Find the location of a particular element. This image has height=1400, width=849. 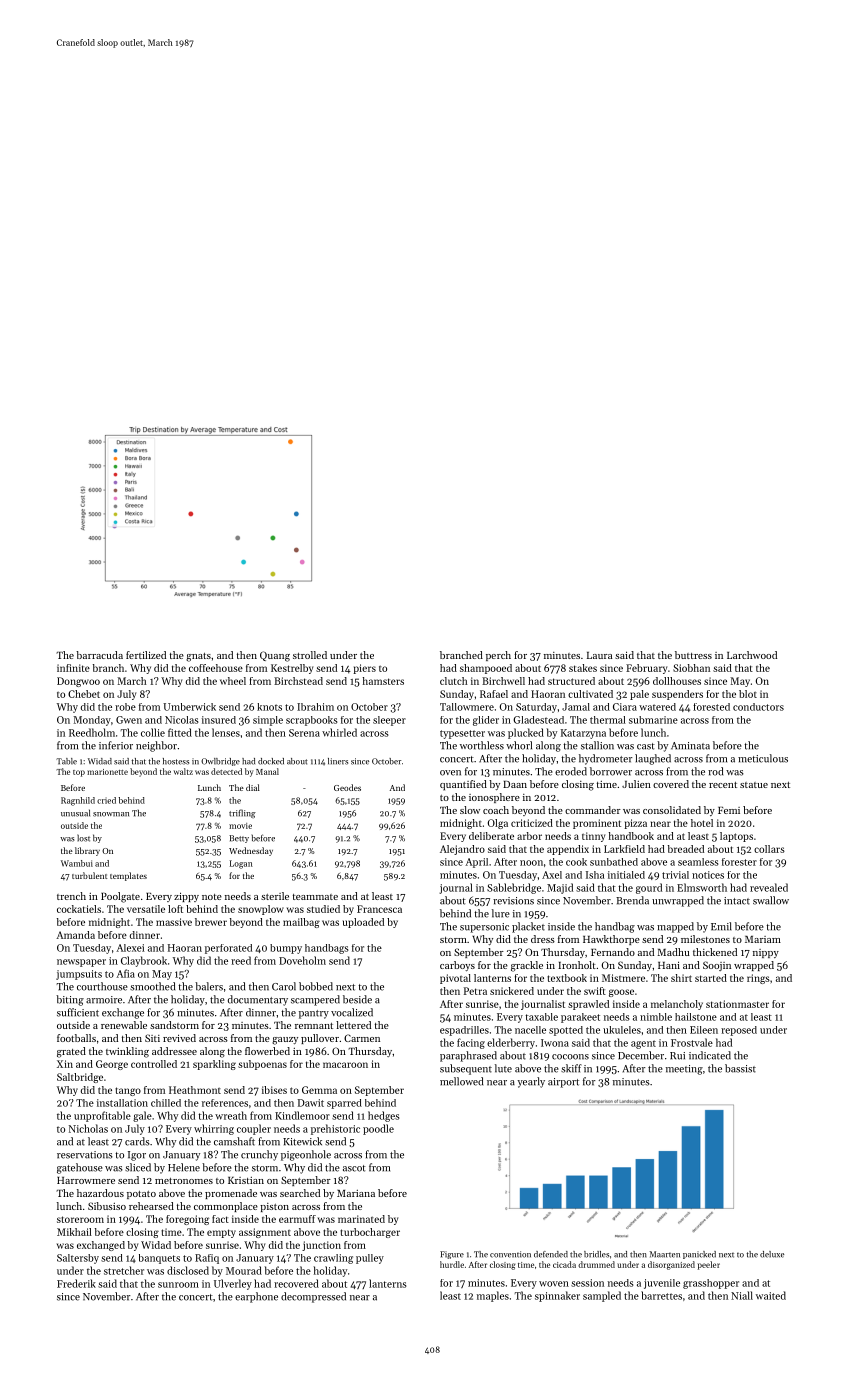

Niall is located at coordinates (742, 1295).
